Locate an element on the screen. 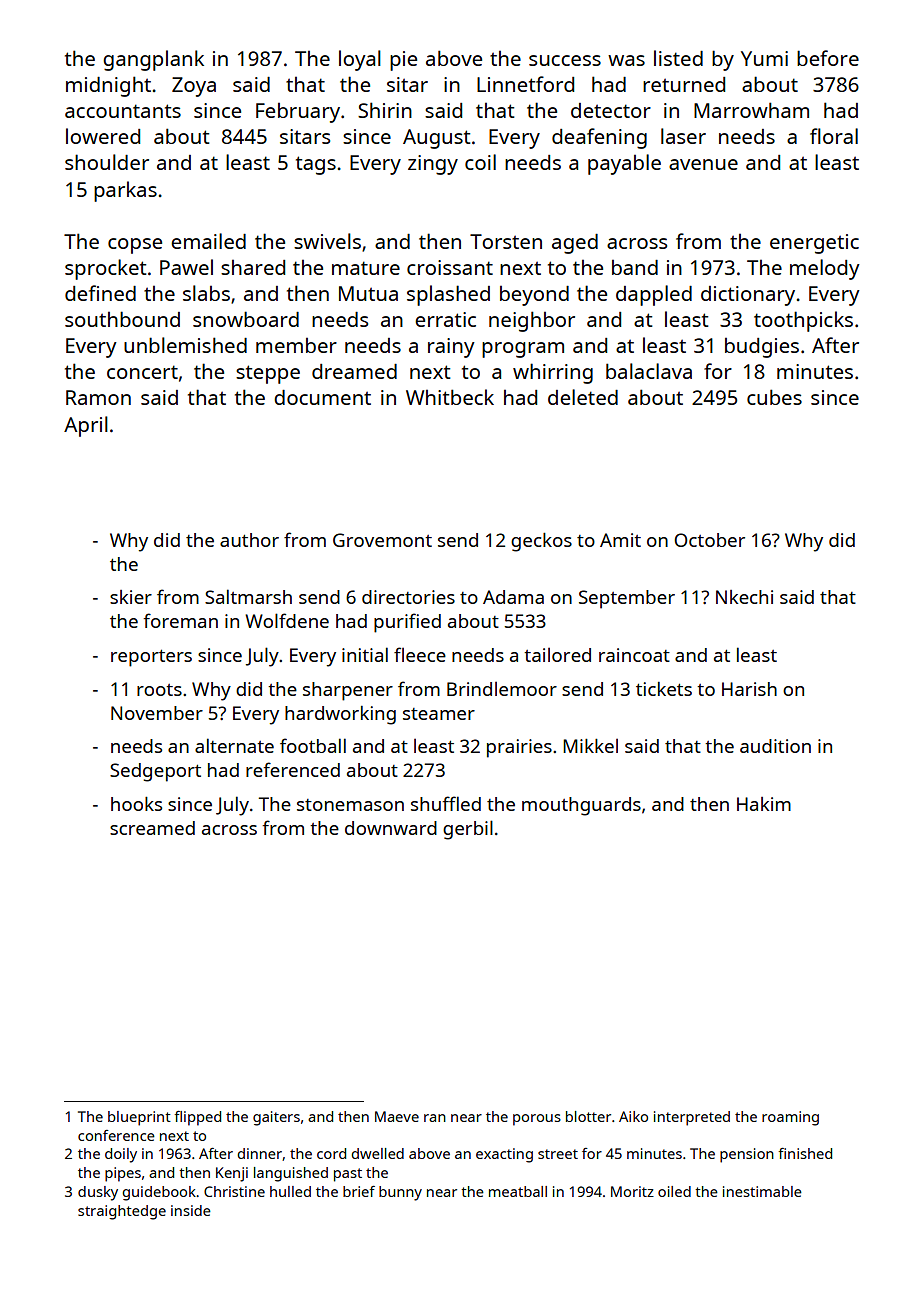 Image resolution: width=924 pixels, height=1314 pixels. Hakim is located at coordinates (764, 804).
